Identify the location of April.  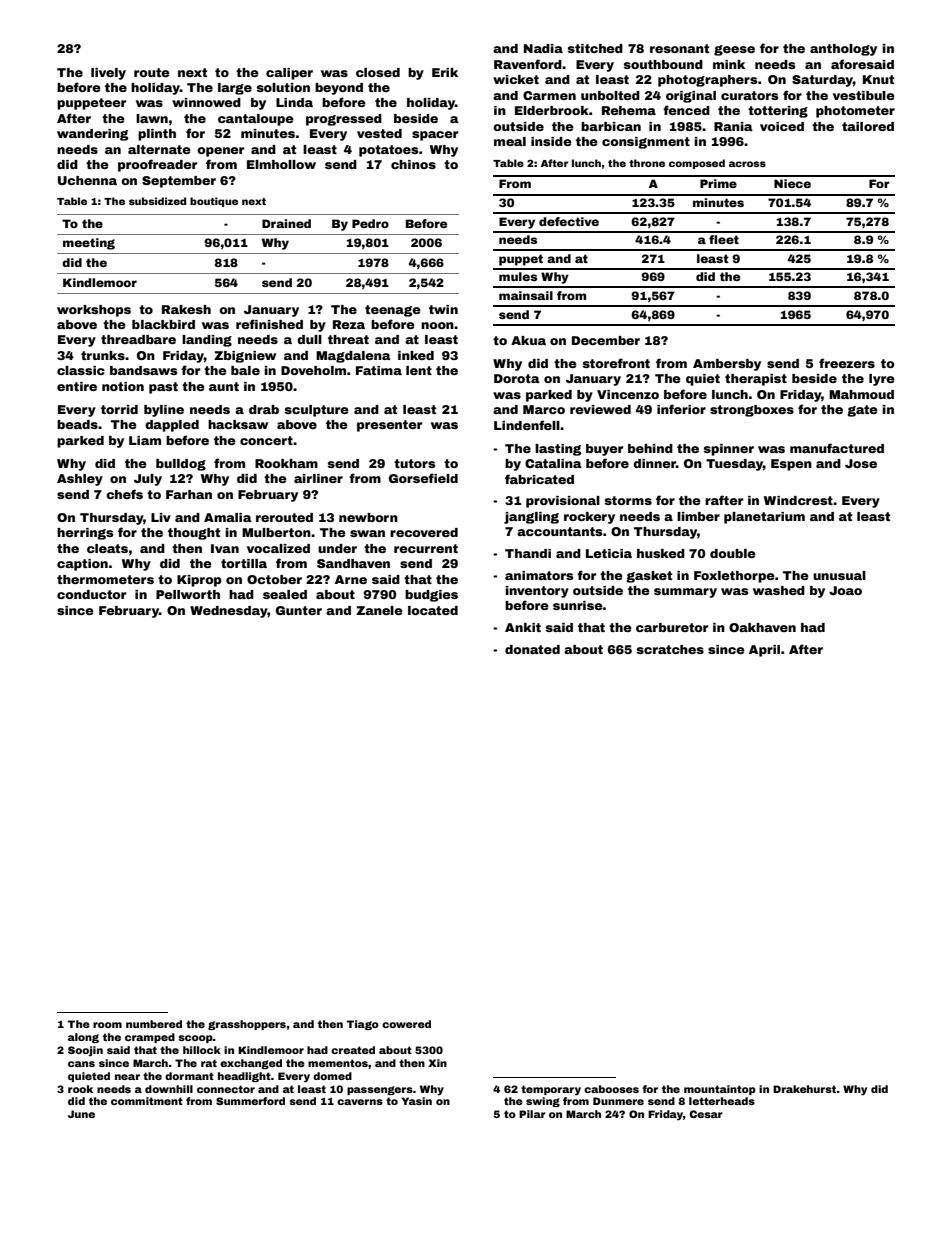
(764, 651).
